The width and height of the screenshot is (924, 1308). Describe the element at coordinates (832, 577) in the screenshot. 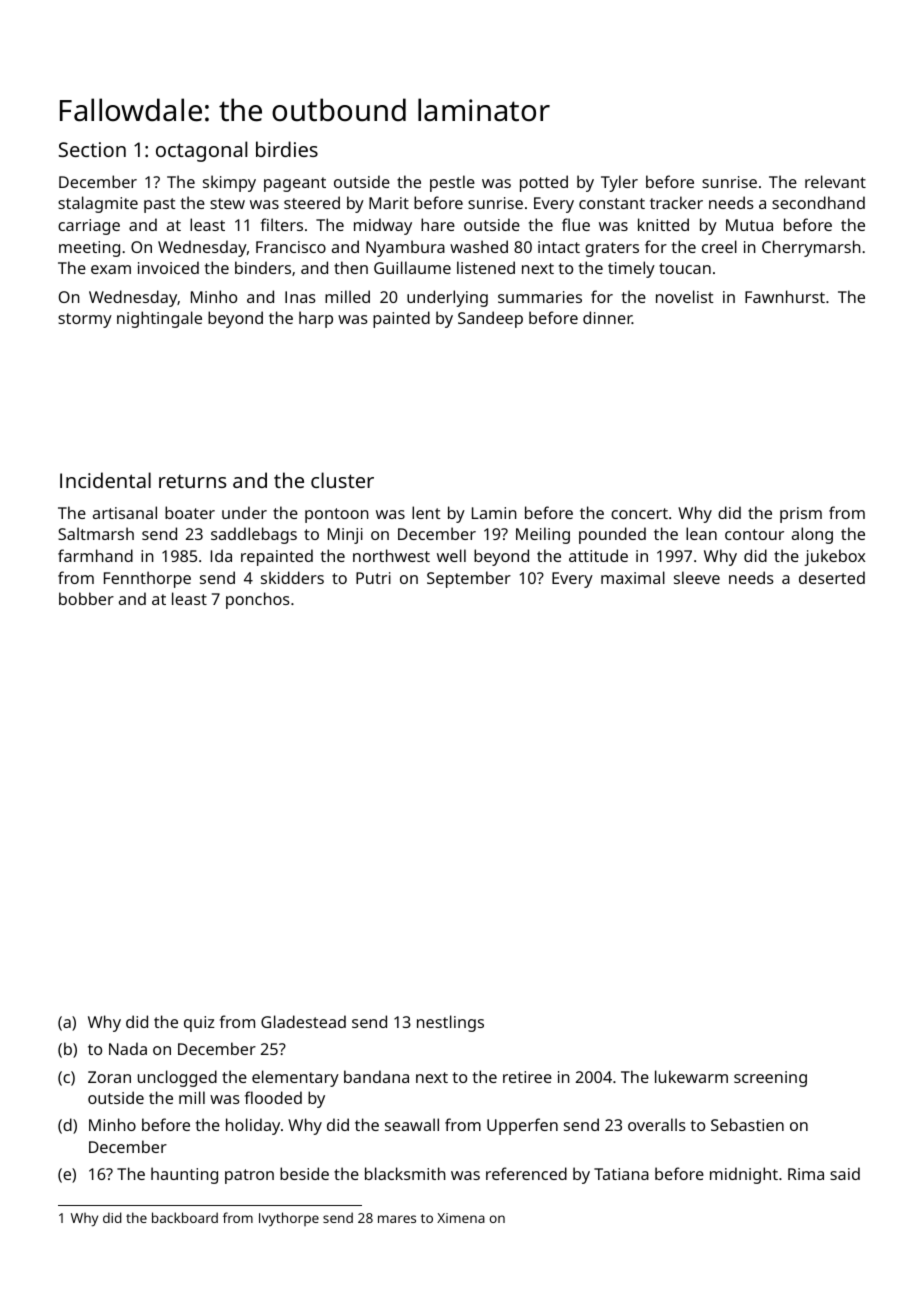

I see `deserted` at that location.
